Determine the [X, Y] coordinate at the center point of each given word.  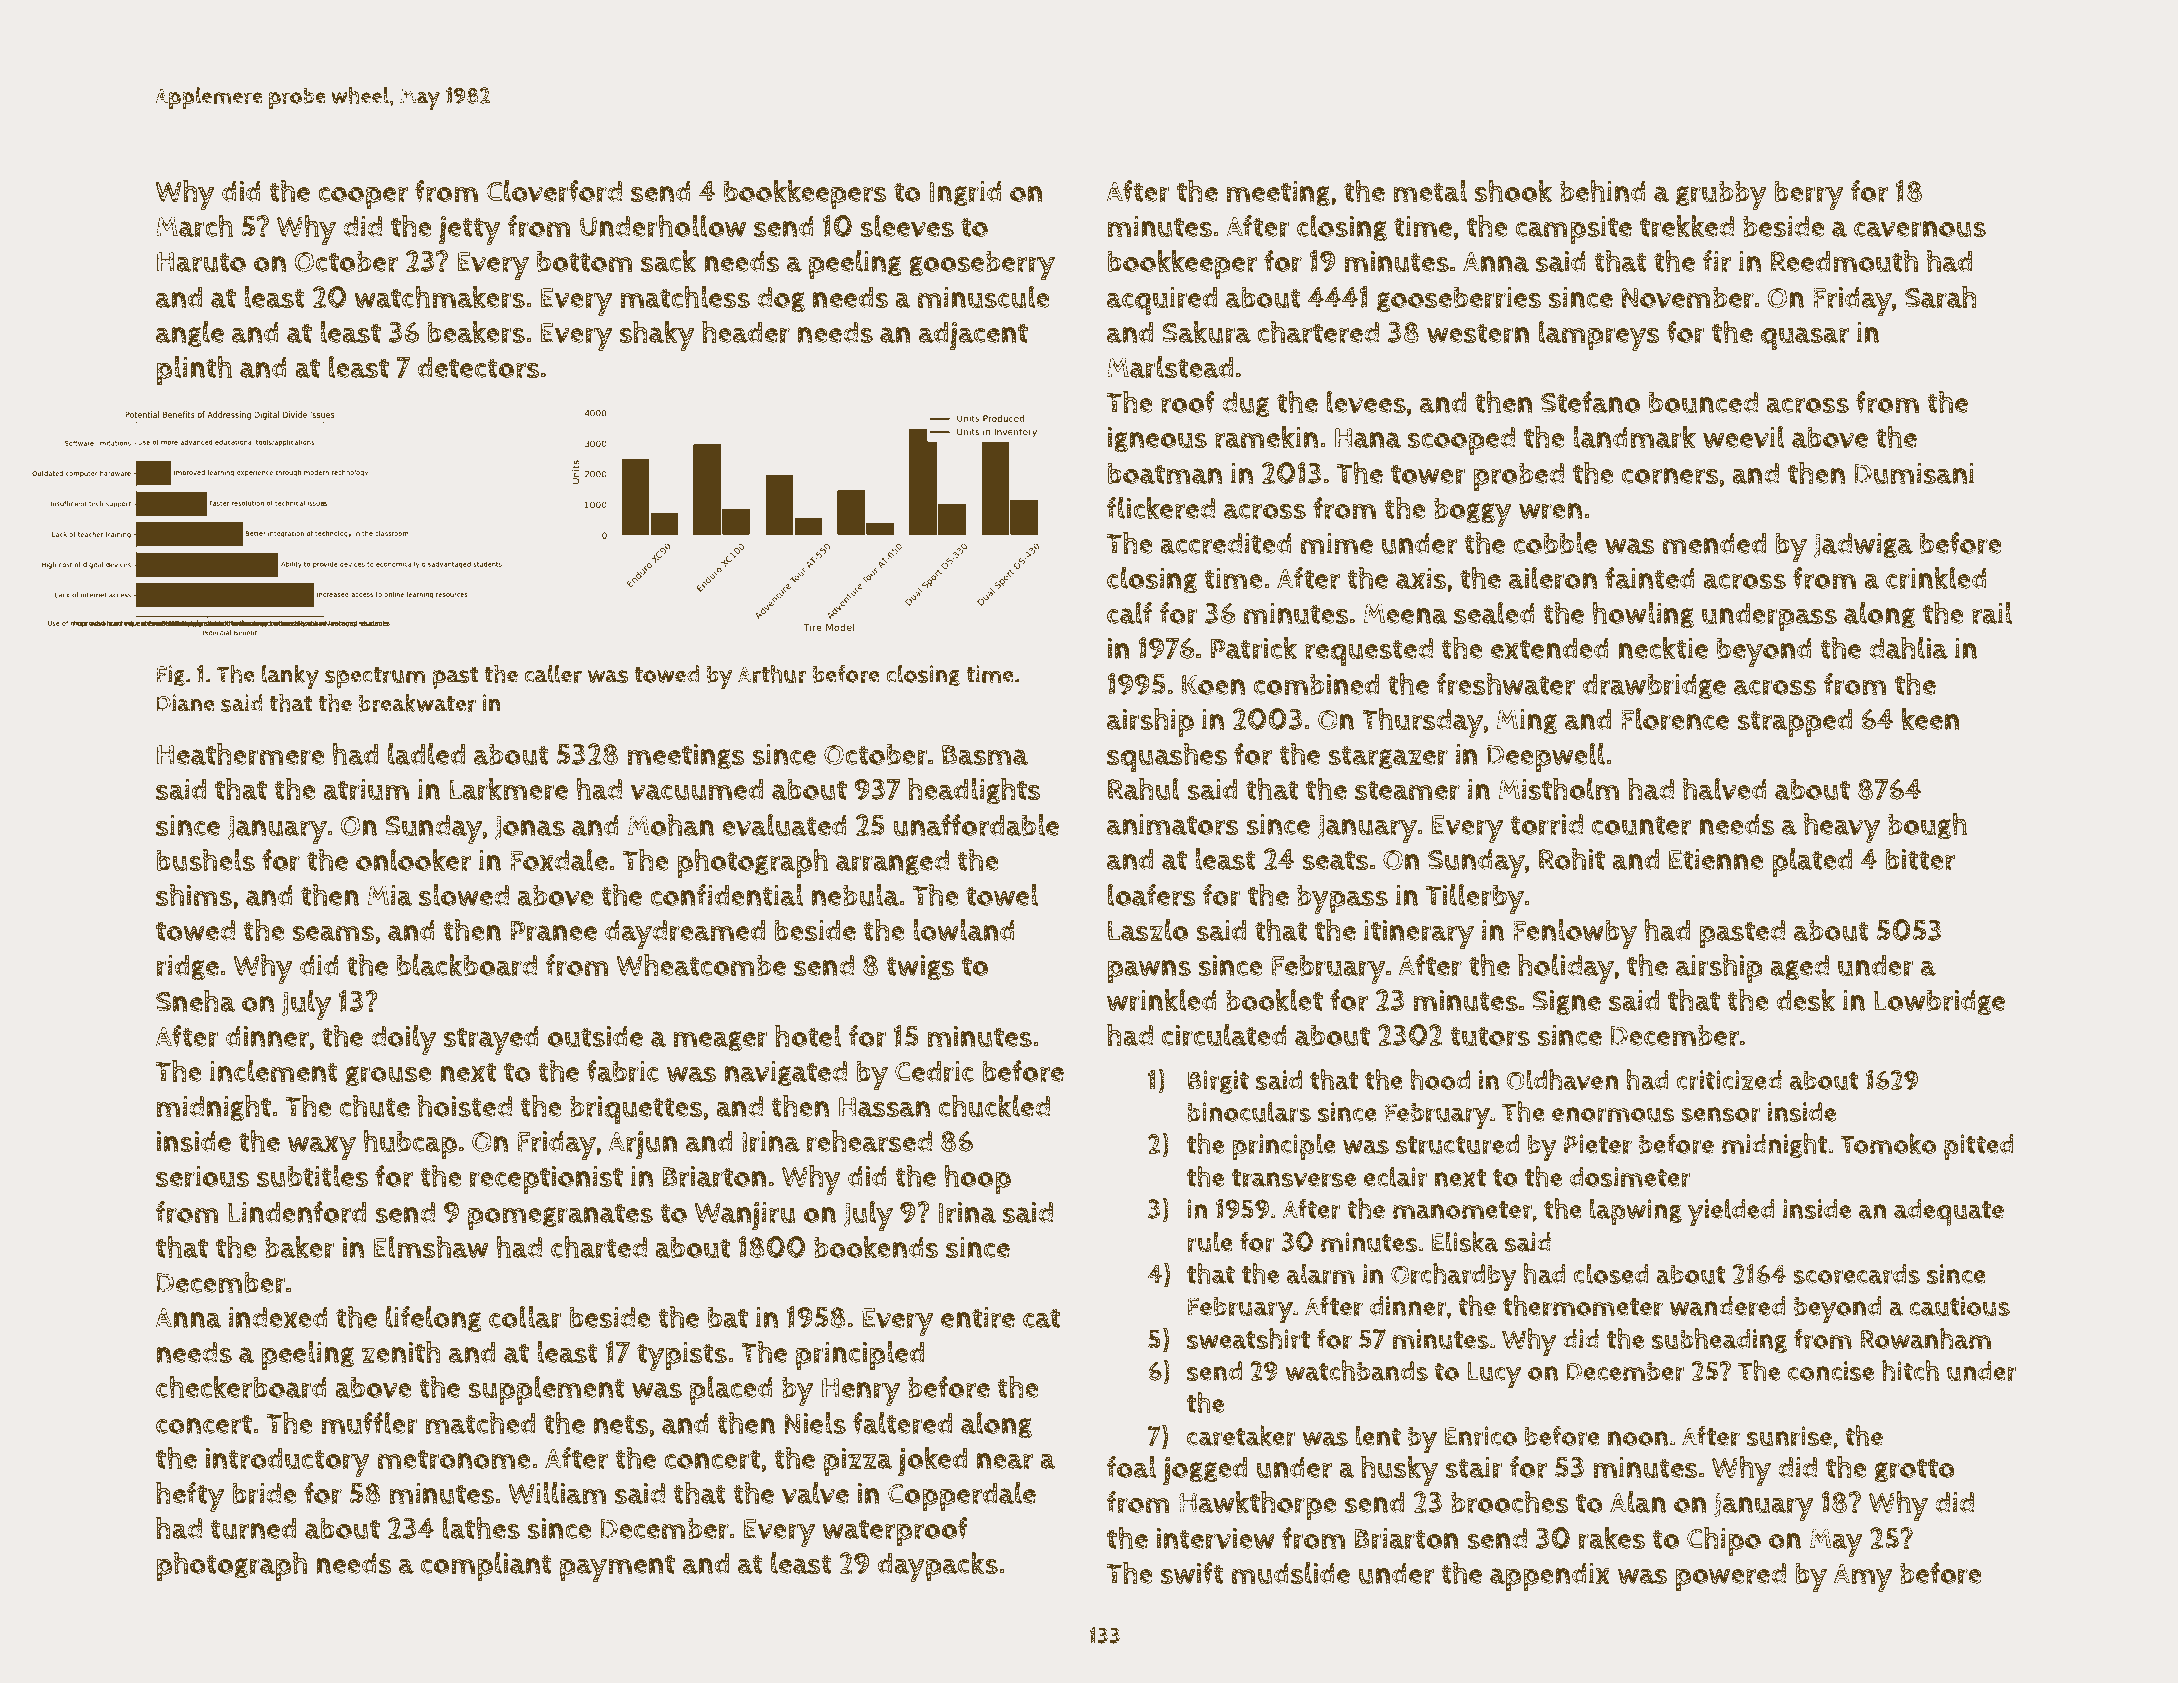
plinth [194, 370]
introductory [287, 1462]
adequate [1949, 1212]
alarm [1321, 1274]
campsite [1574, 230]
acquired [1162, 300]
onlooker [413, 860]
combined [1316, 684]
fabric [623, 1071]
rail [1992, 613]
